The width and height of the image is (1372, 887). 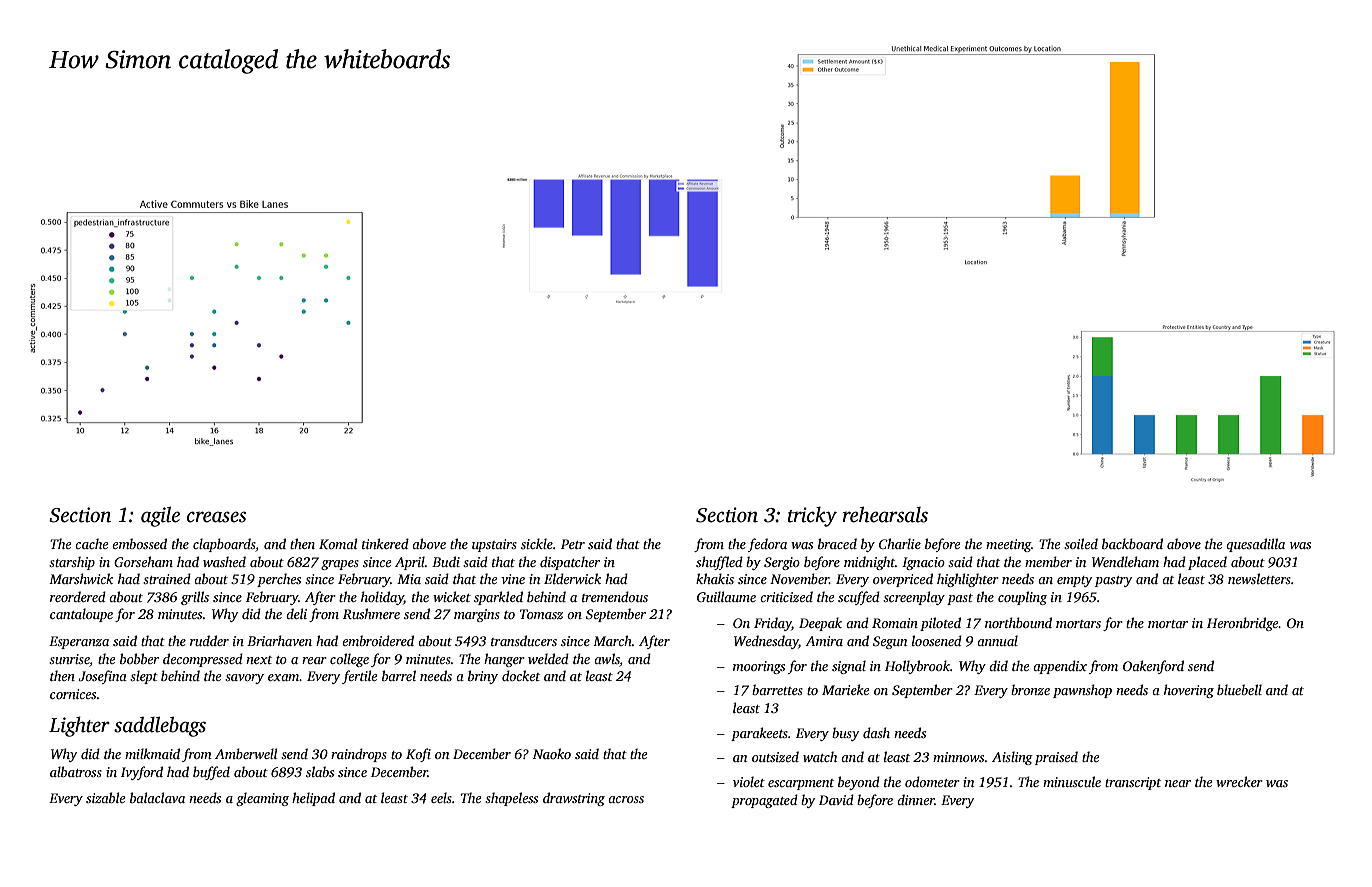 What do you see at coordinates (160, 726) in the image?
I see `saddlebags` at bounding box center [160, 726].
